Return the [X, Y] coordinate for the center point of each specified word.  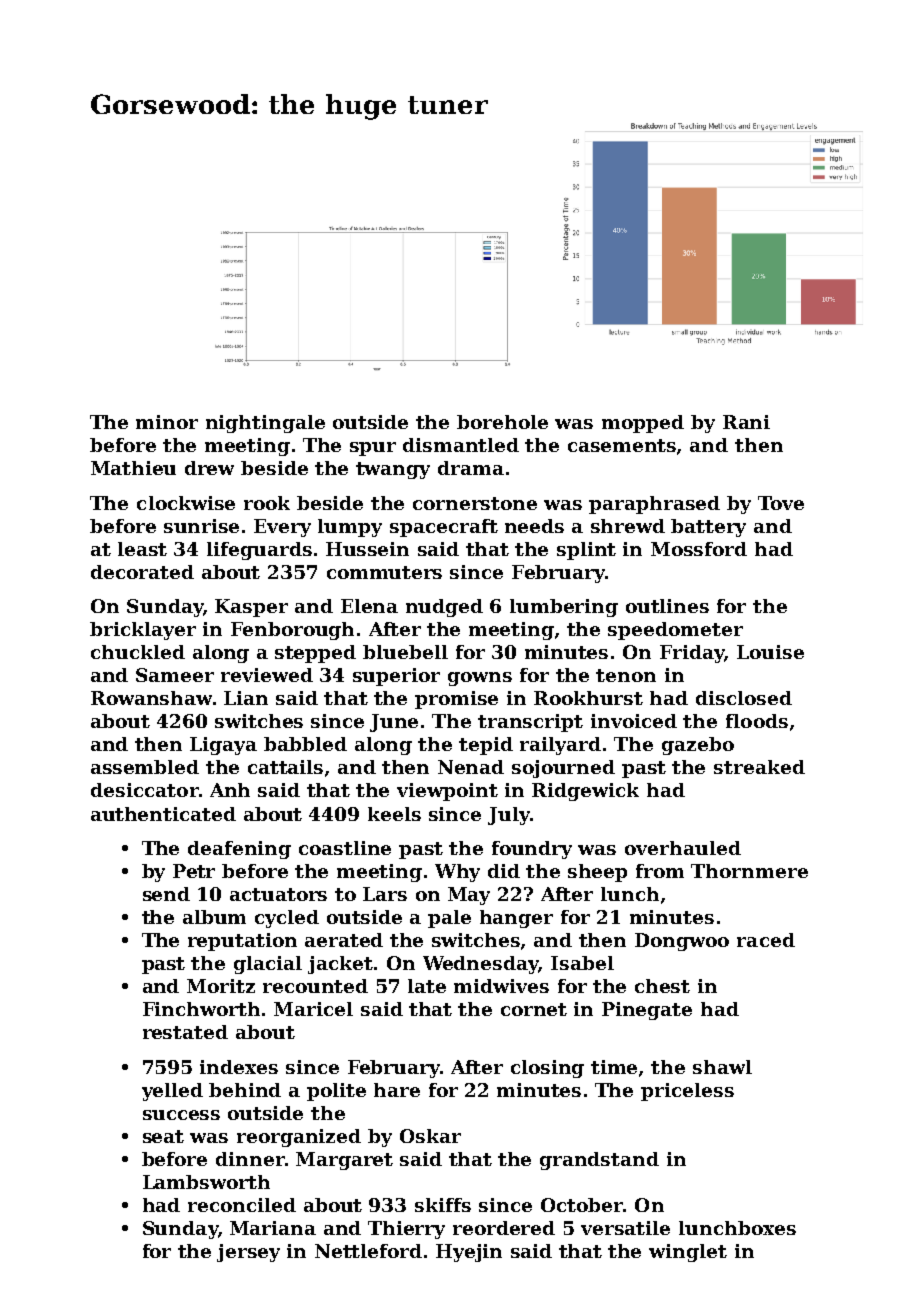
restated [185, 1032]
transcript [530, 723]
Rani [746, 422]
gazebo [698, 746]
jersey [248, 1253]
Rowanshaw [151, 698]
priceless [687, 1092]
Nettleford [368, 1251]
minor [167, 422]
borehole [502, 422]
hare [397, 1090]
